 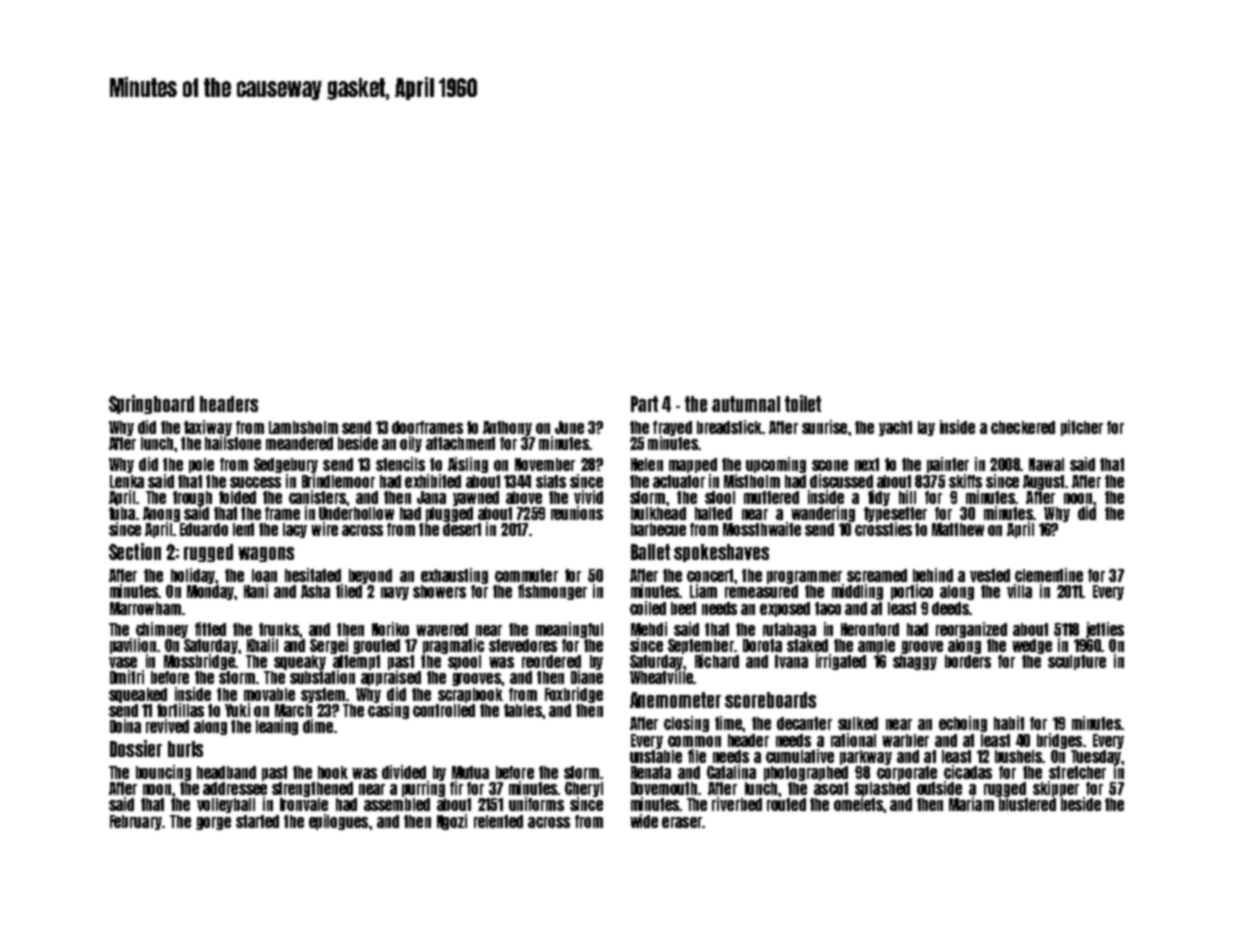 What do you see at coordinates (870, 629) in the screenshot?
I see `Heronford` at bounding box center [870, 629].
